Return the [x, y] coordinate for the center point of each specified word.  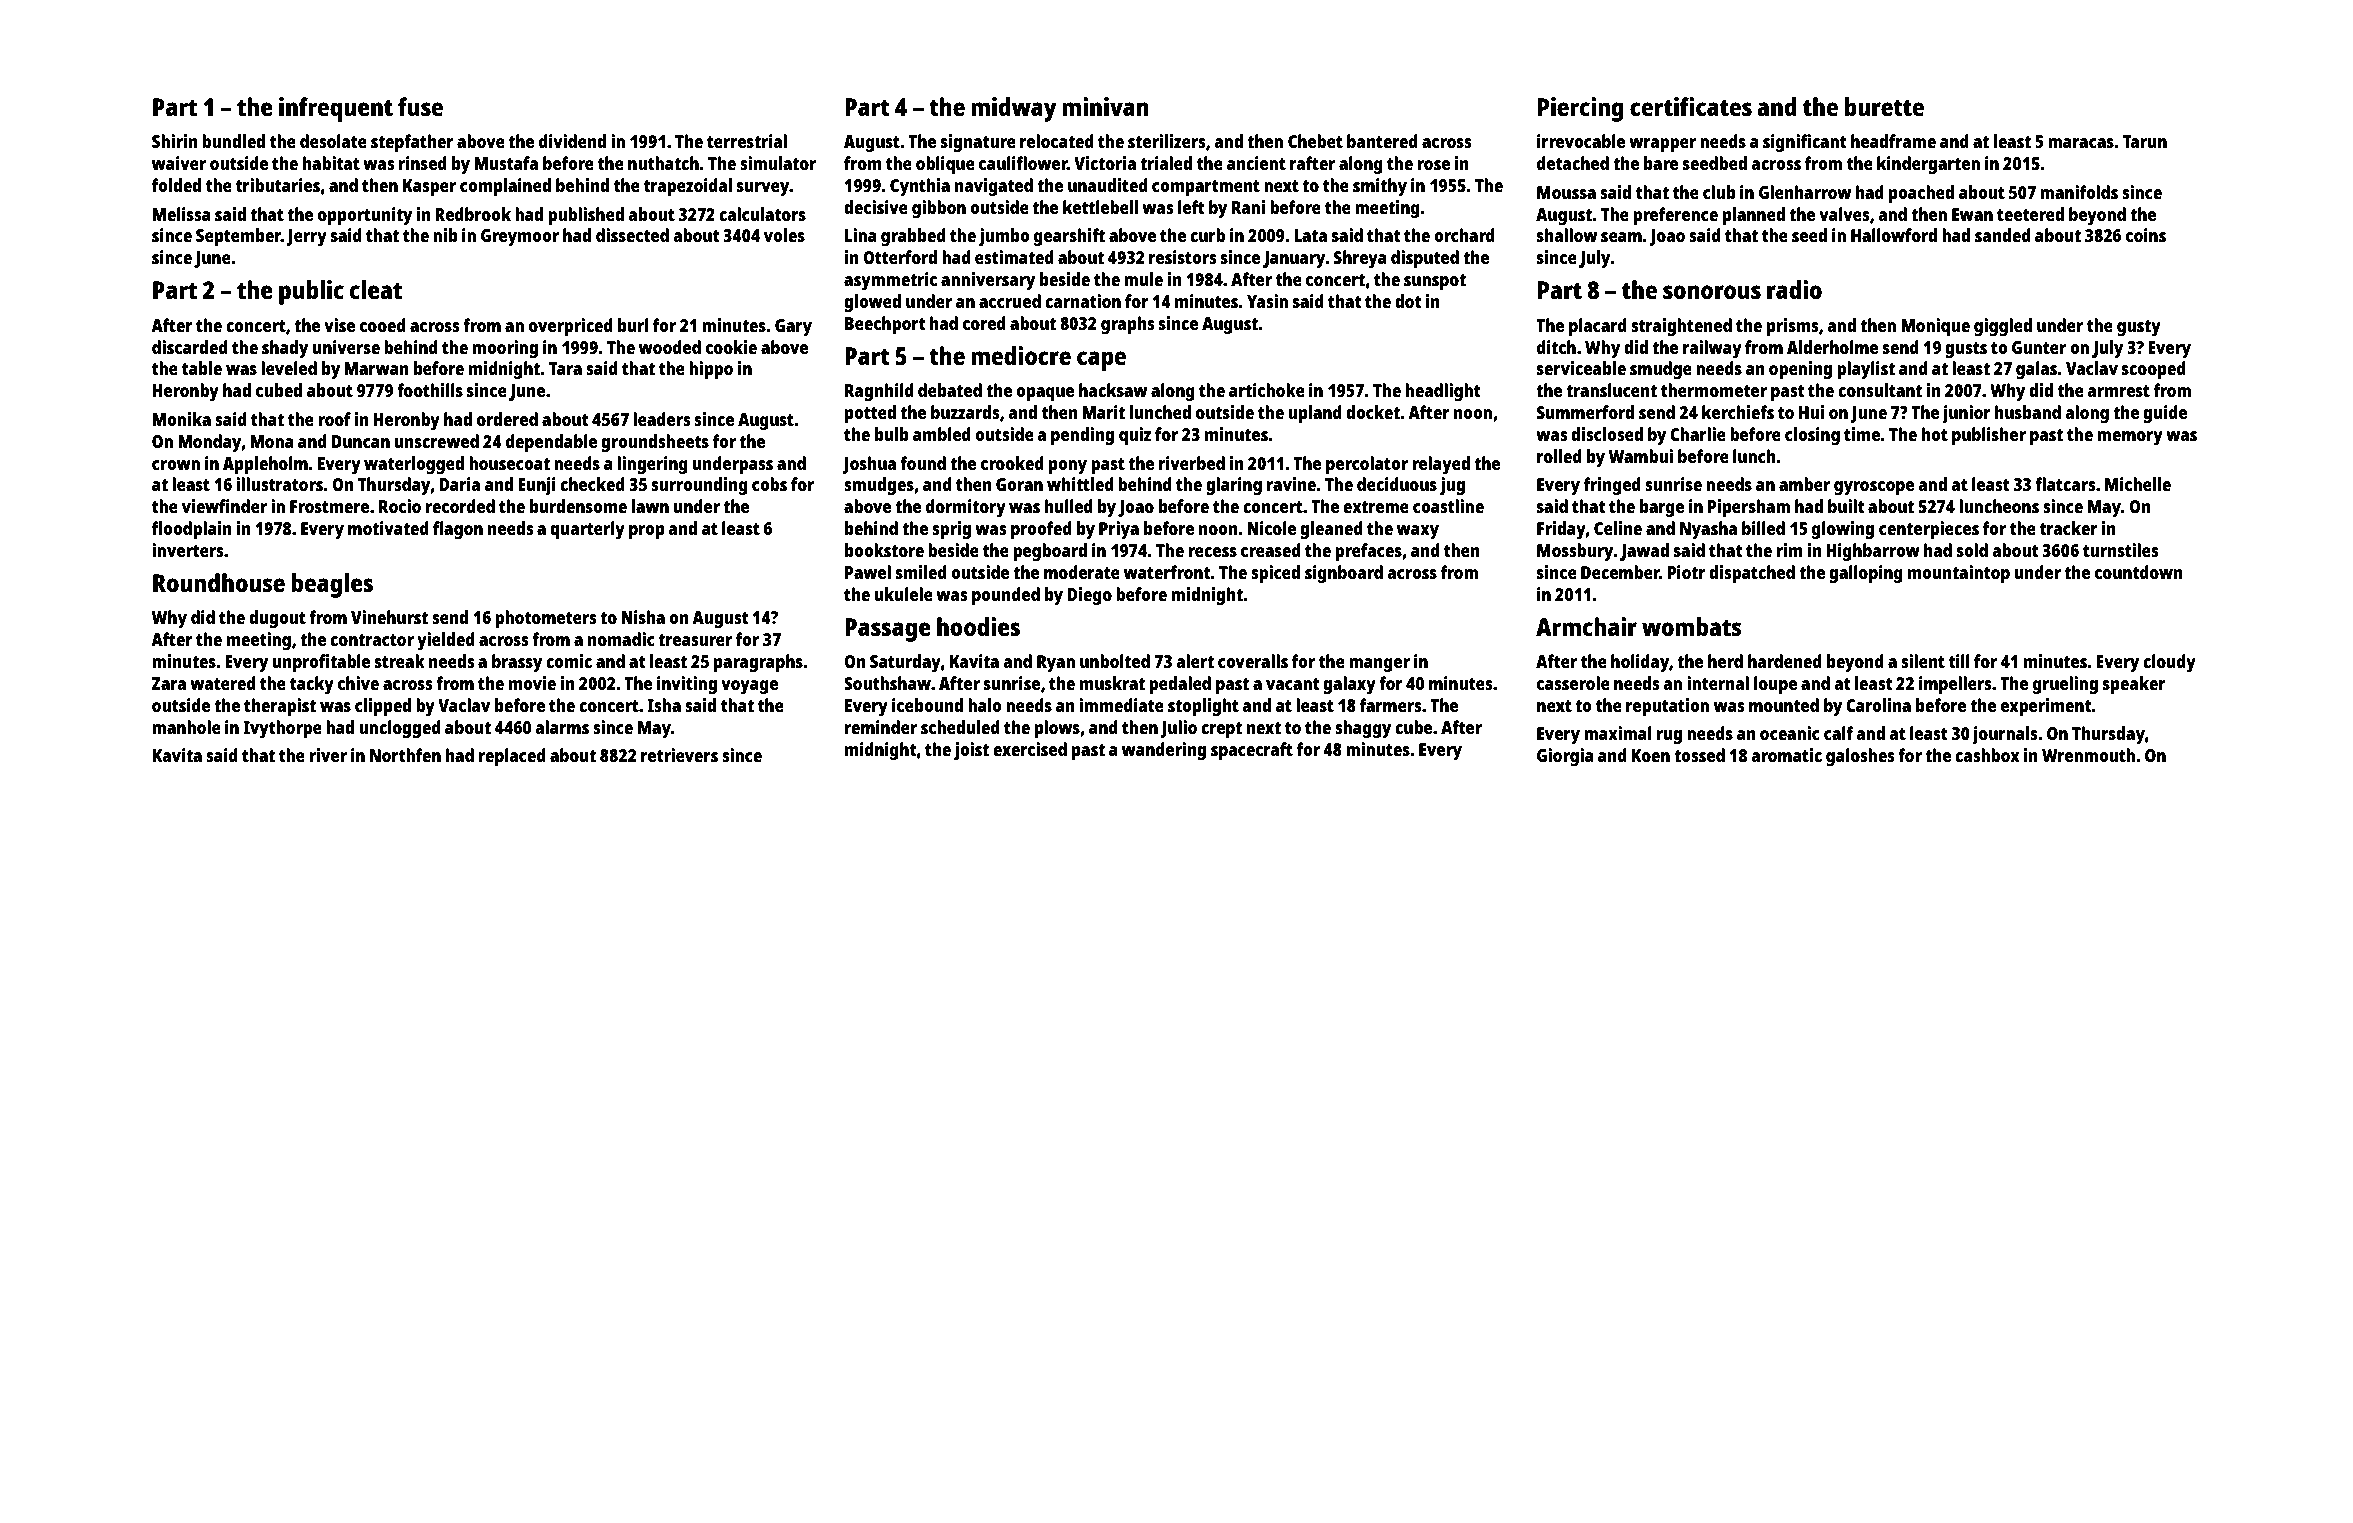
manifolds [2079, 192]
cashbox [1987, 755]
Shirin [175, 141]
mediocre [1021, 355]
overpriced [571, 327]
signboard [1344, 574]
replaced [512, 757]
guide [2165, 414]
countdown [2139, 572]
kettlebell [1100, 207]
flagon [458, 530]
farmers [1390, 705]
